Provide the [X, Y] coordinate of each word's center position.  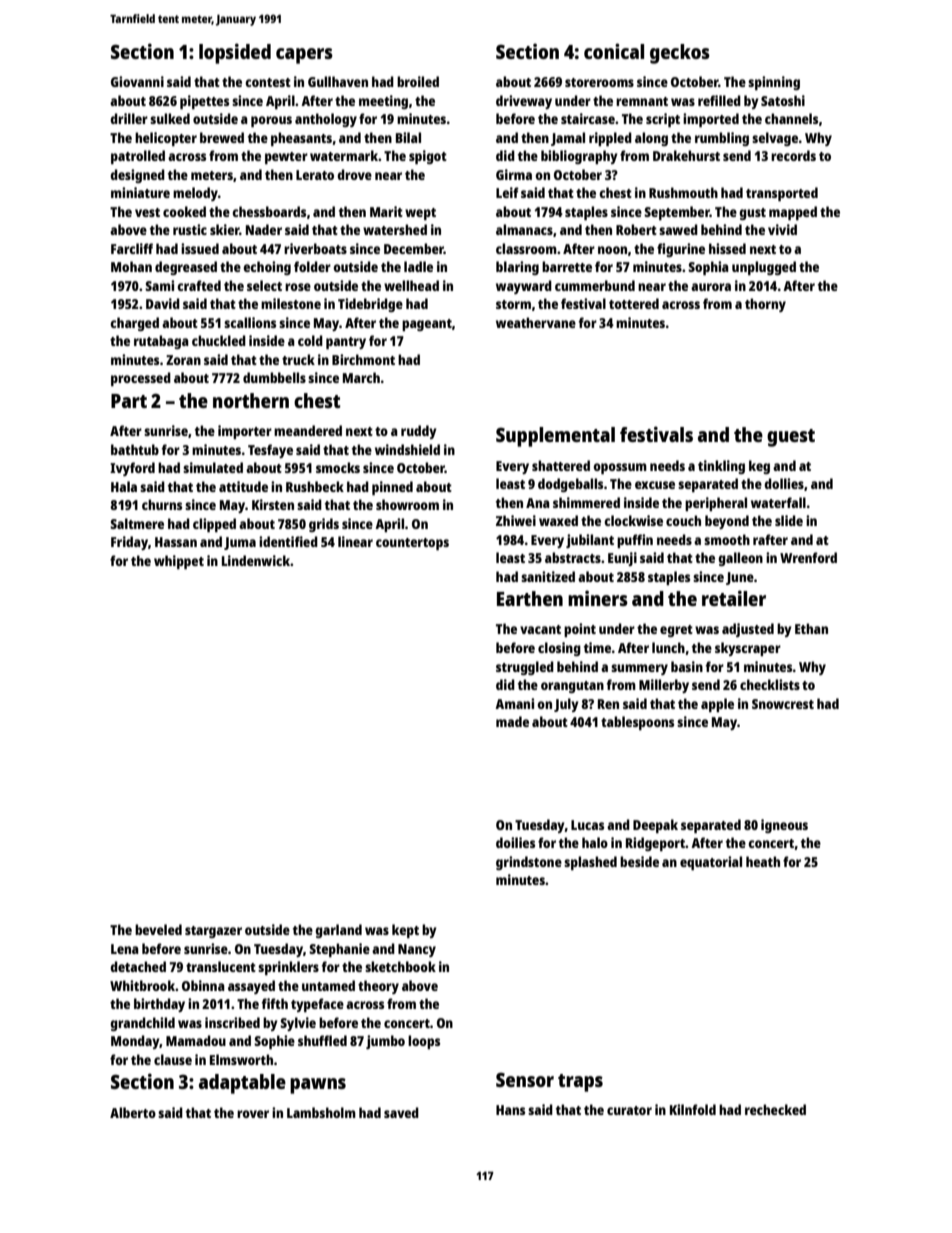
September [677, 213]
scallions [250, 322]
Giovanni [137, 81]
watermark [344, 155]
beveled [158, 929]
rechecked [775, 1109]
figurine [681, 250]
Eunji [622, 559]
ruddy [419, 432]
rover [253, 1114]
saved [401, 1112]
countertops [412, 544]
